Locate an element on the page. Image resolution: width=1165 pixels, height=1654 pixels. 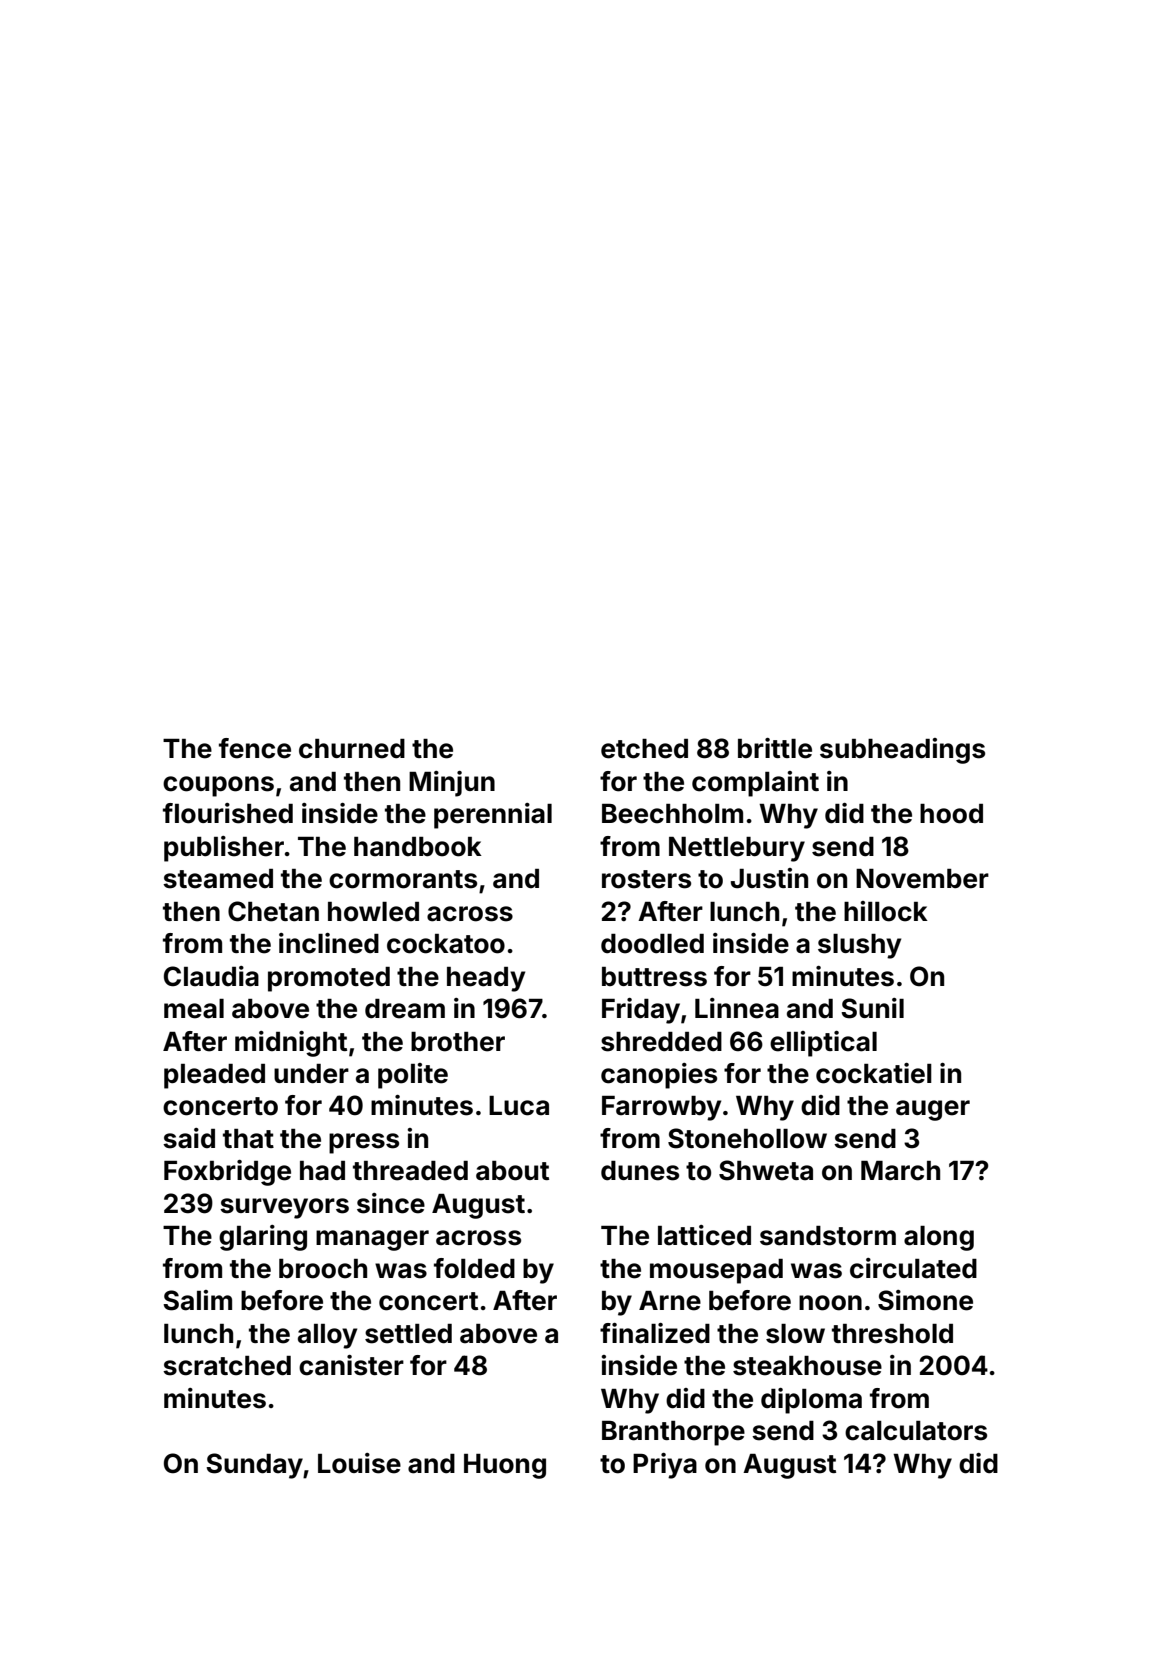
scratched is located at coordinates (227, 1366).
